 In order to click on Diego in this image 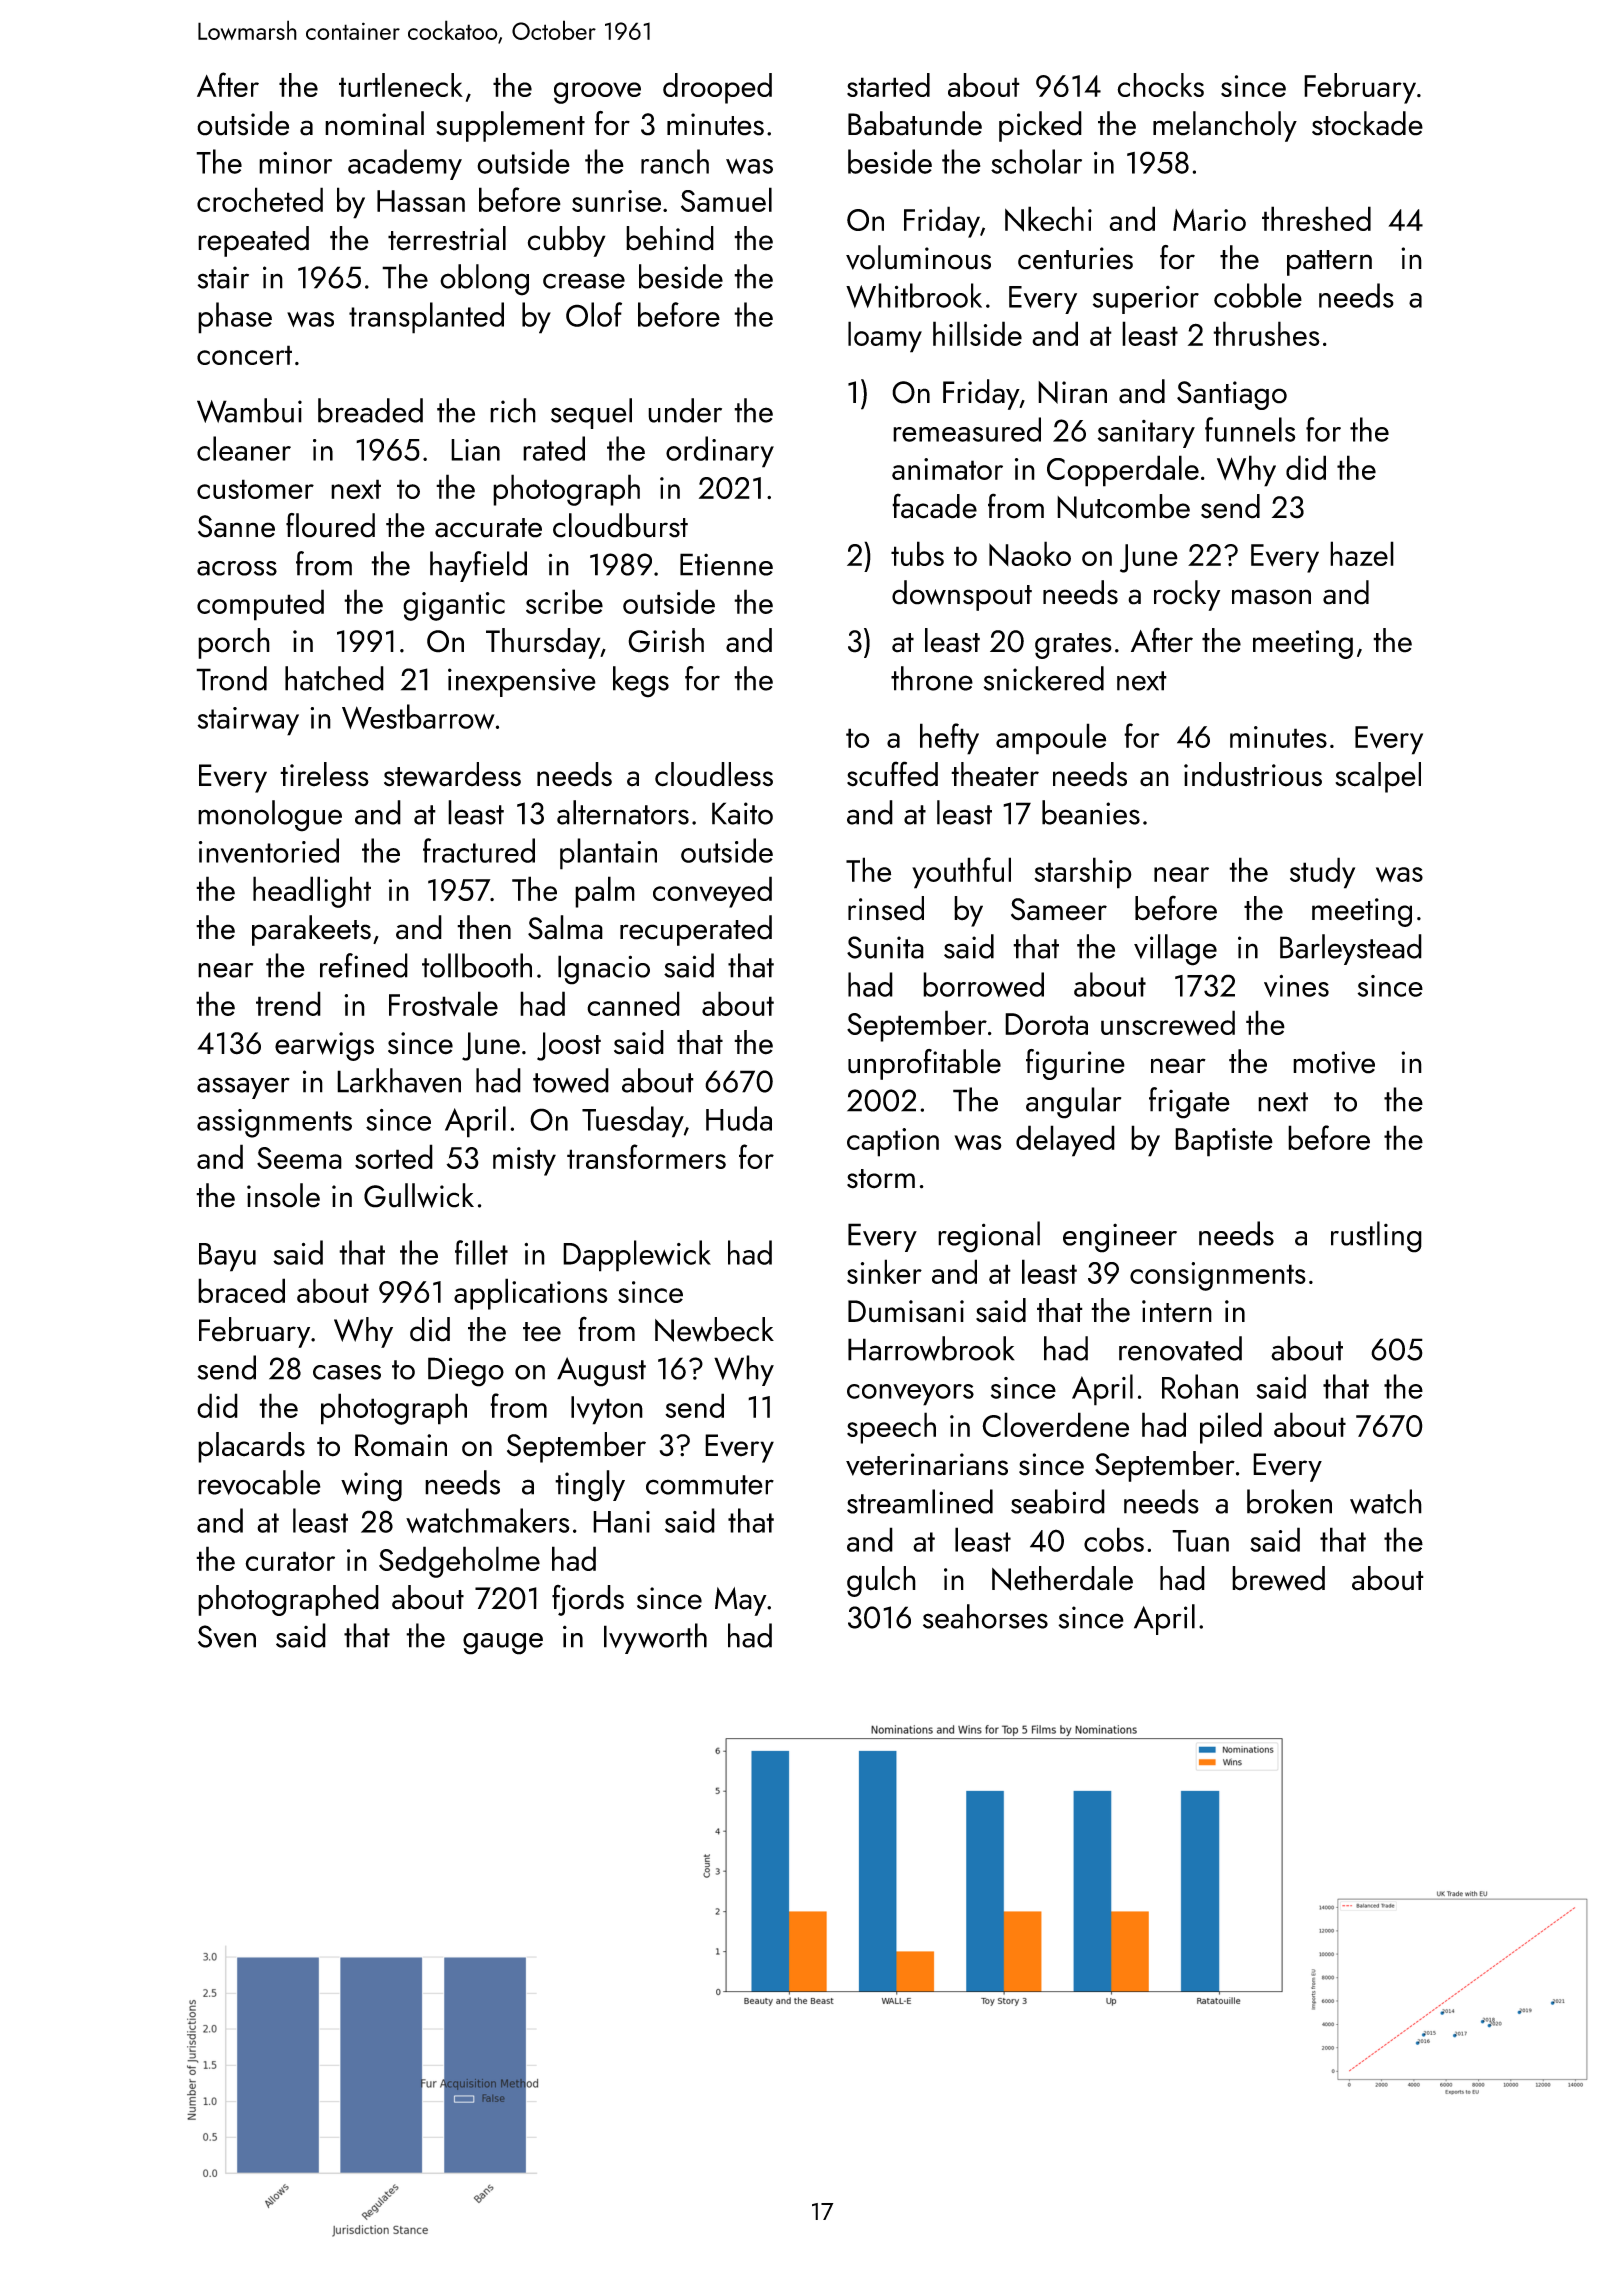, I will do `click(466, 1372)`.
